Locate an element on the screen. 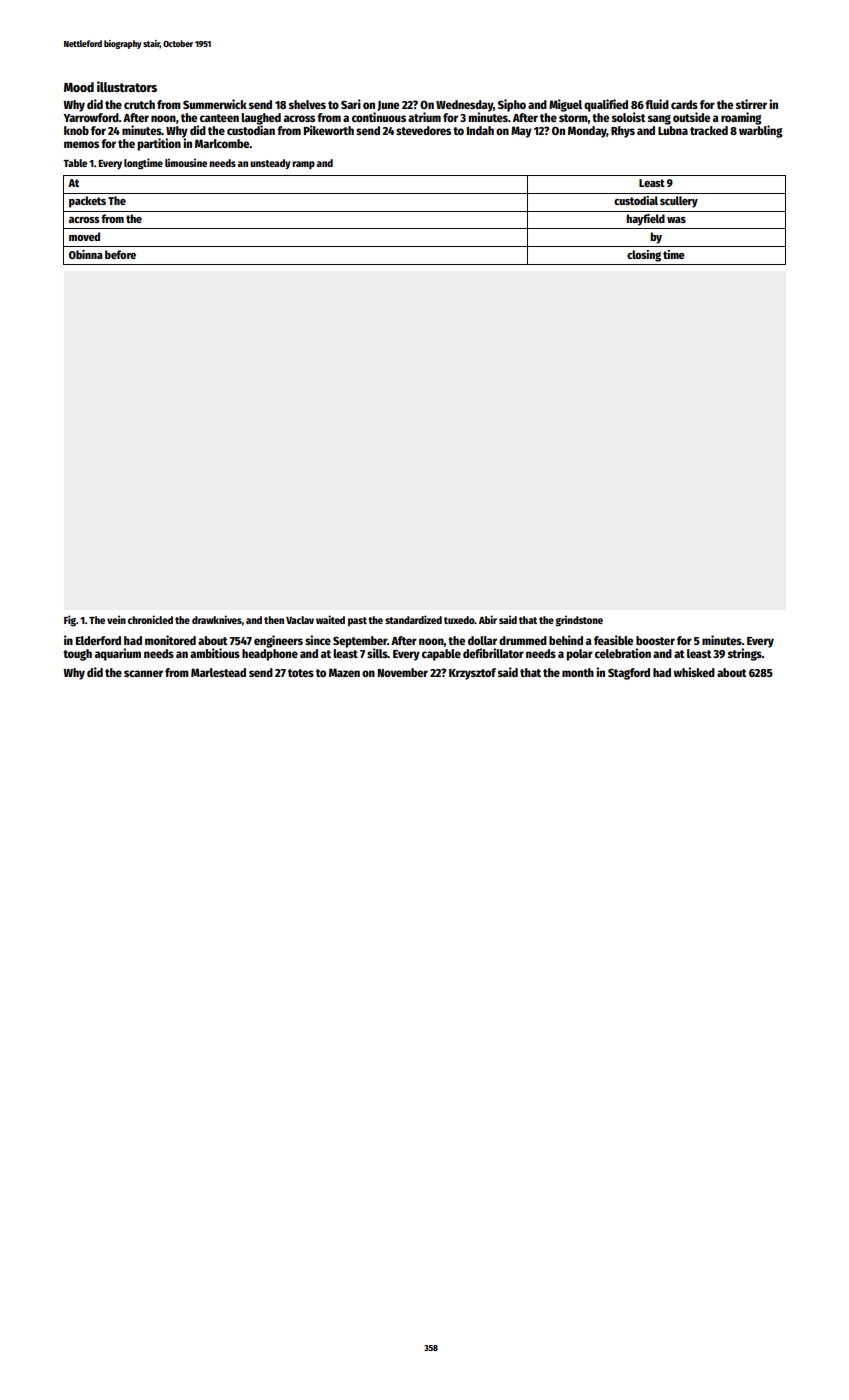 The height and width of the screenshot is (1400, 849). tuxedo is located at coordinates (459, 620).
